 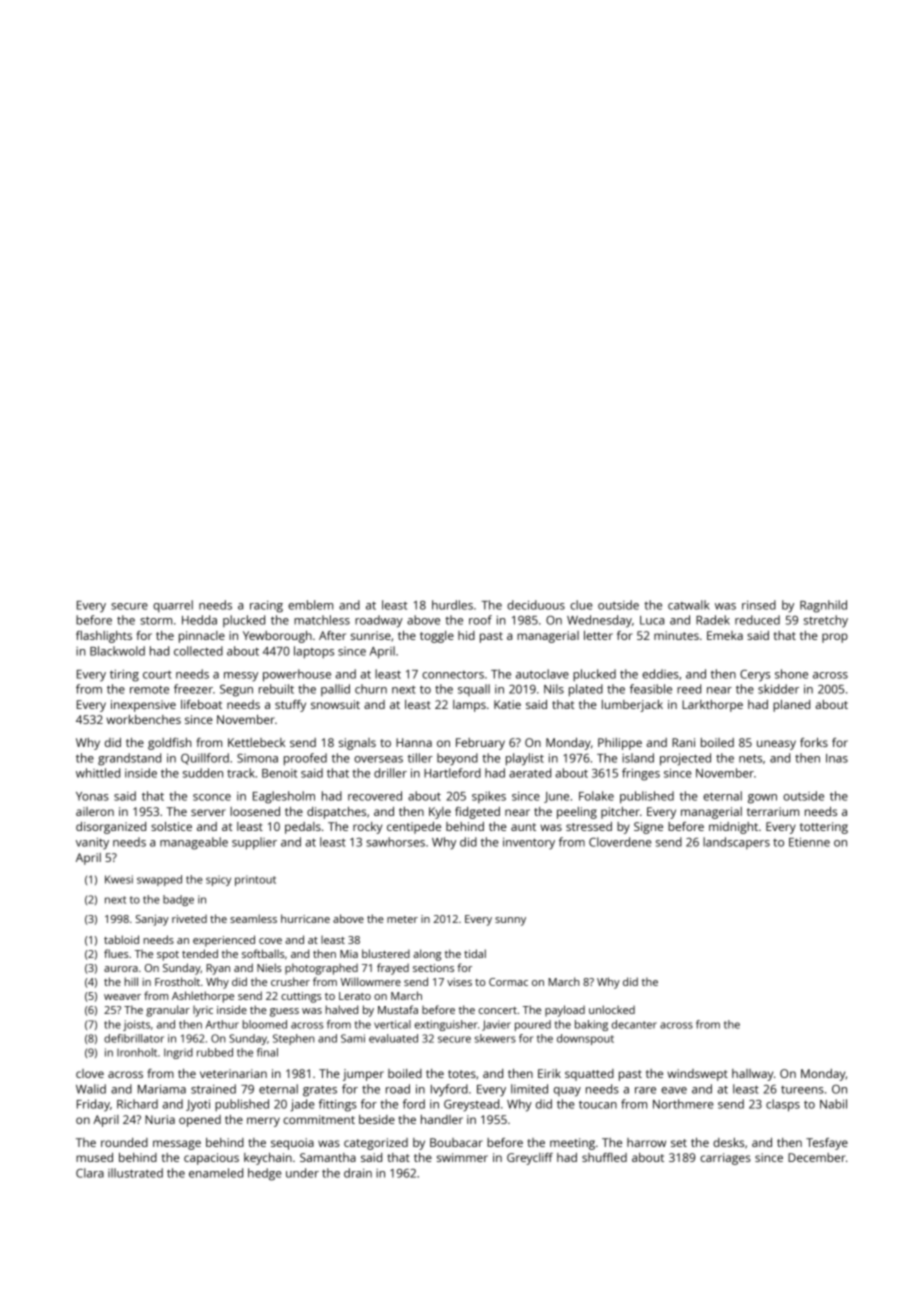 What do you see at coordinates (376, 1144) in the screenshot?
I see `categorized` at bounding box center [376, 1144].
